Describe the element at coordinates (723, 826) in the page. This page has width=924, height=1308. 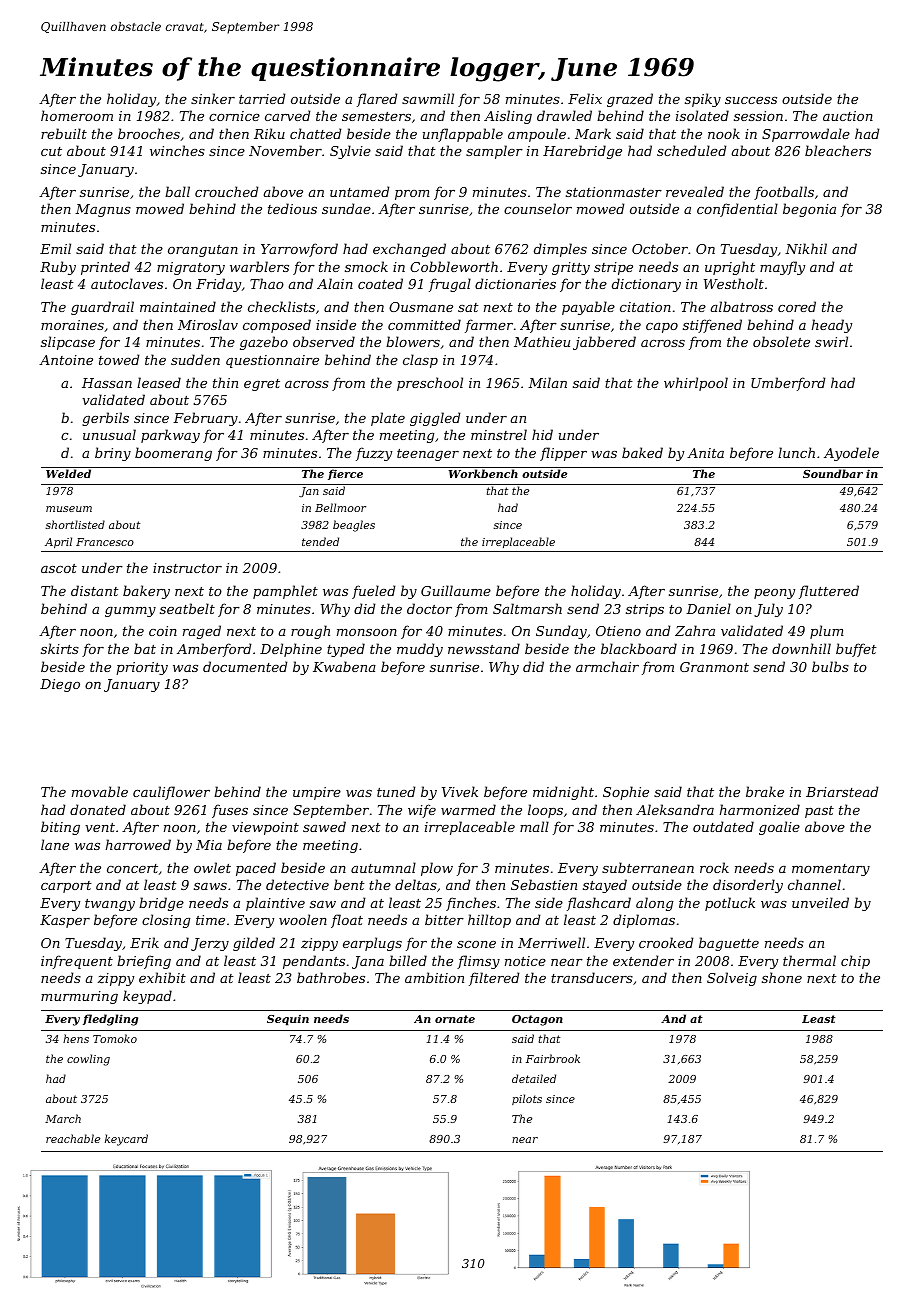
I see `outdated` at that location.
